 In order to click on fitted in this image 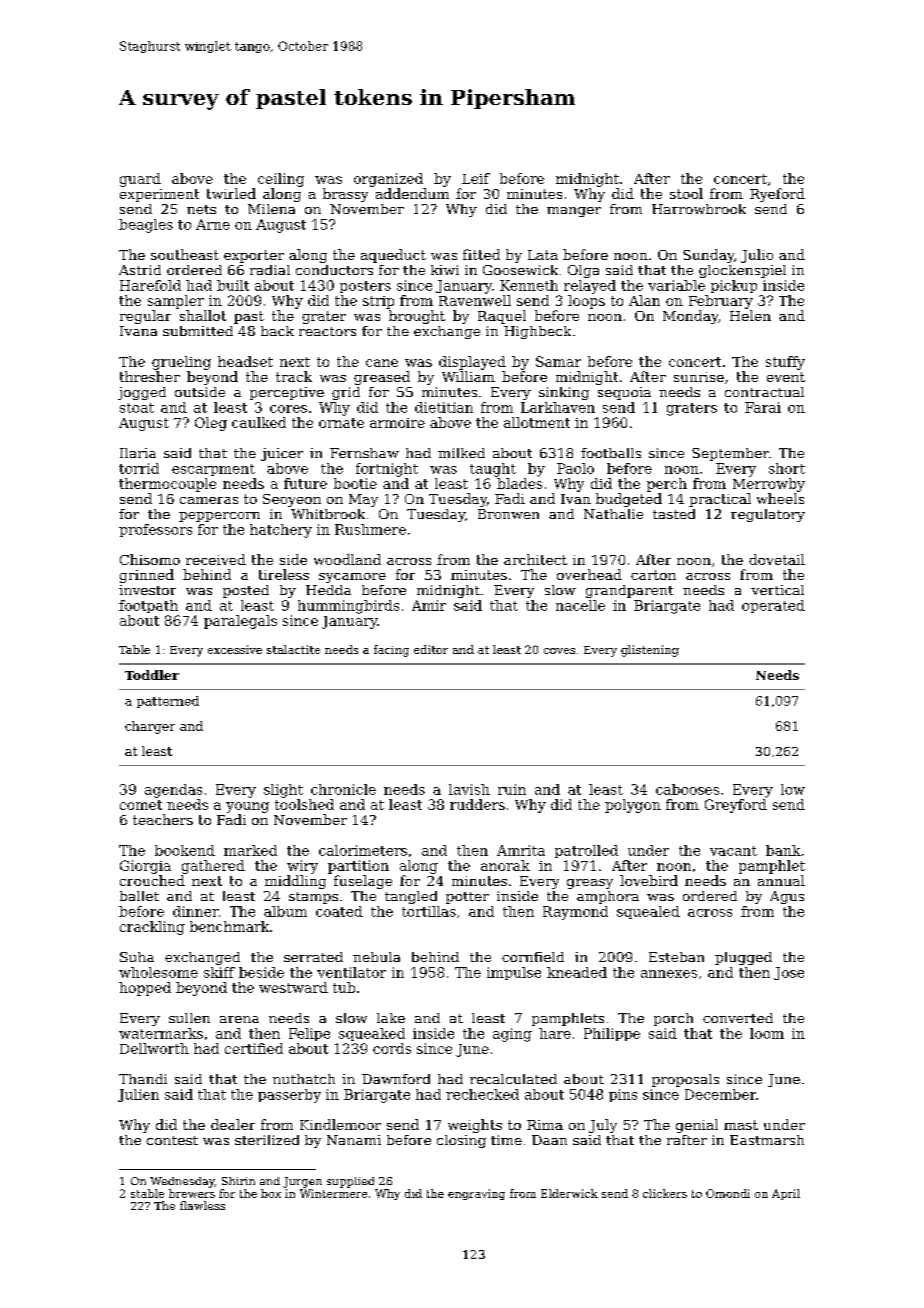, I will do `click(481, 254)`.
